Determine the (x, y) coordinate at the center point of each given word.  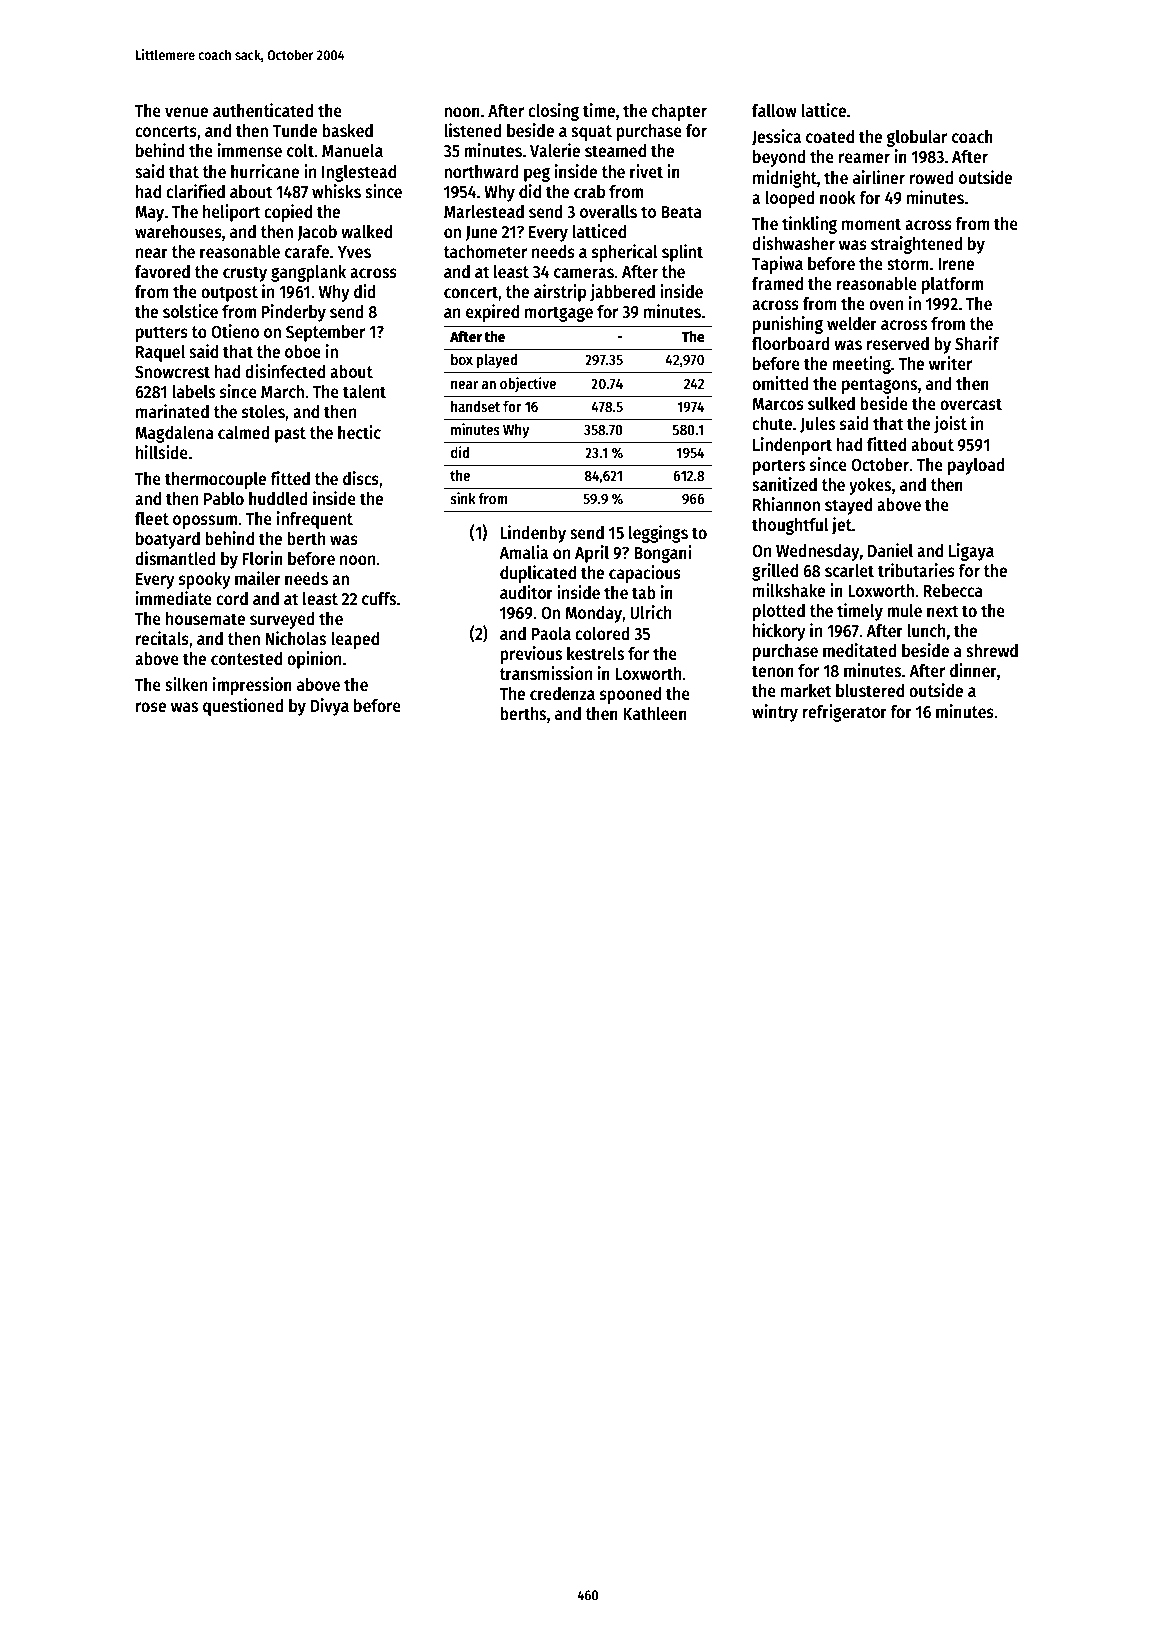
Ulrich (650, 612)
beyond (779, 158)
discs (361, 478)
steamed (615, 151)
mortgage (559, 314)
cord (232, 599)
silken (186, 684)
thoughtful (790, 526)
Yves (354, 252)
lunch (926, 630)
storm (908, 264)
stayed (848, 506)
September (325, 333)
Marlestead (484, 212)
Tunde (294, 131)
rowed (932, 178)
